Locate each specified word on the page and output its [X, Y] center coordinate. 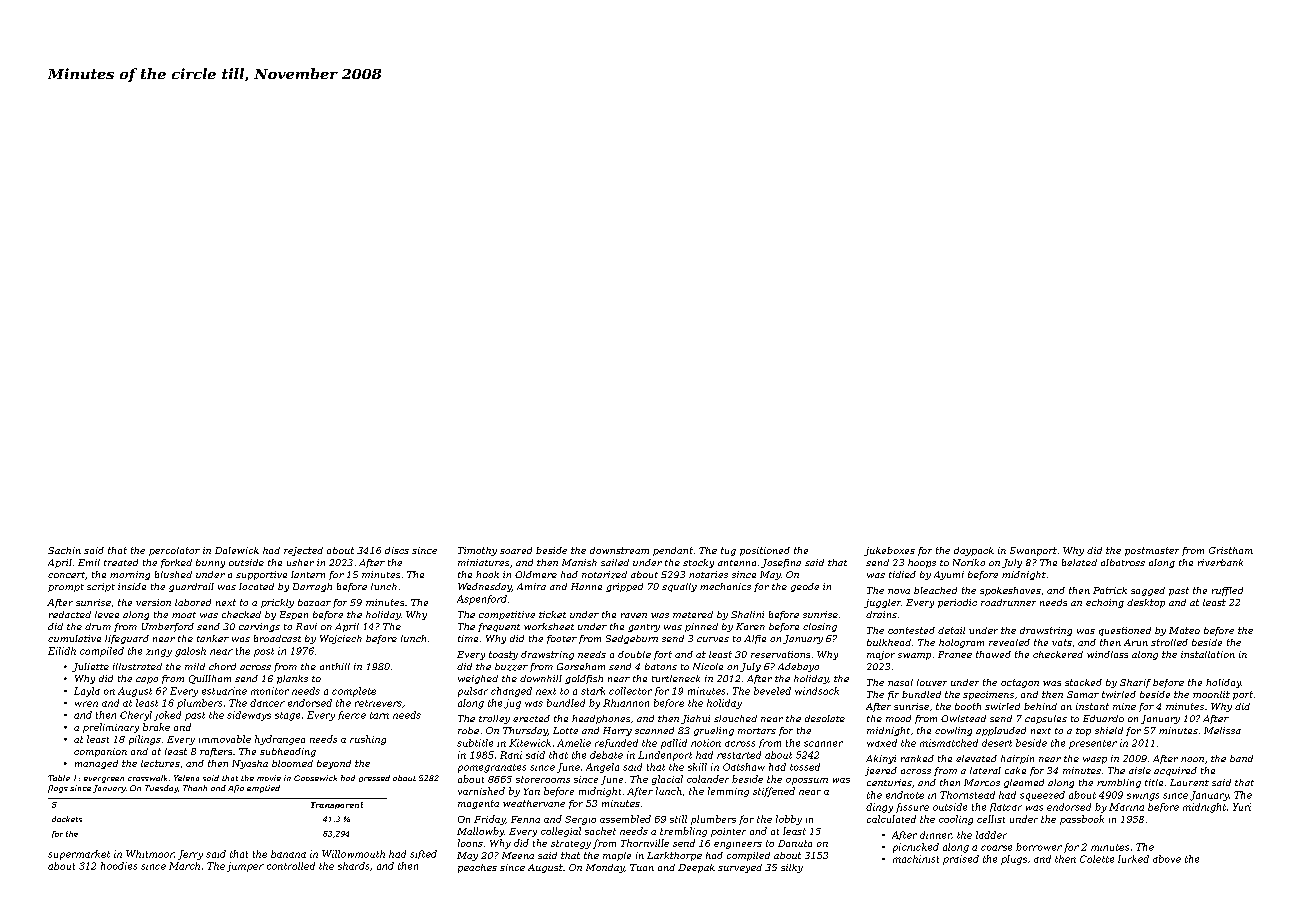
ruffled [1227, 591]
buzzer [511, 667]
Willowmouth [353, 854]
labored [193, 602]
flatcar [1006, 807]
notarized [604, 575]
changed [511, 692]
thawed [993, 654]
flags [58, 789]
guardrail [191, 587]
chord [222, 666]
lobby [789, 820]
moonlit [1211, 694]
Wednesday [485, 587]
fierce [352, 715]
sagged [1148, 591]
